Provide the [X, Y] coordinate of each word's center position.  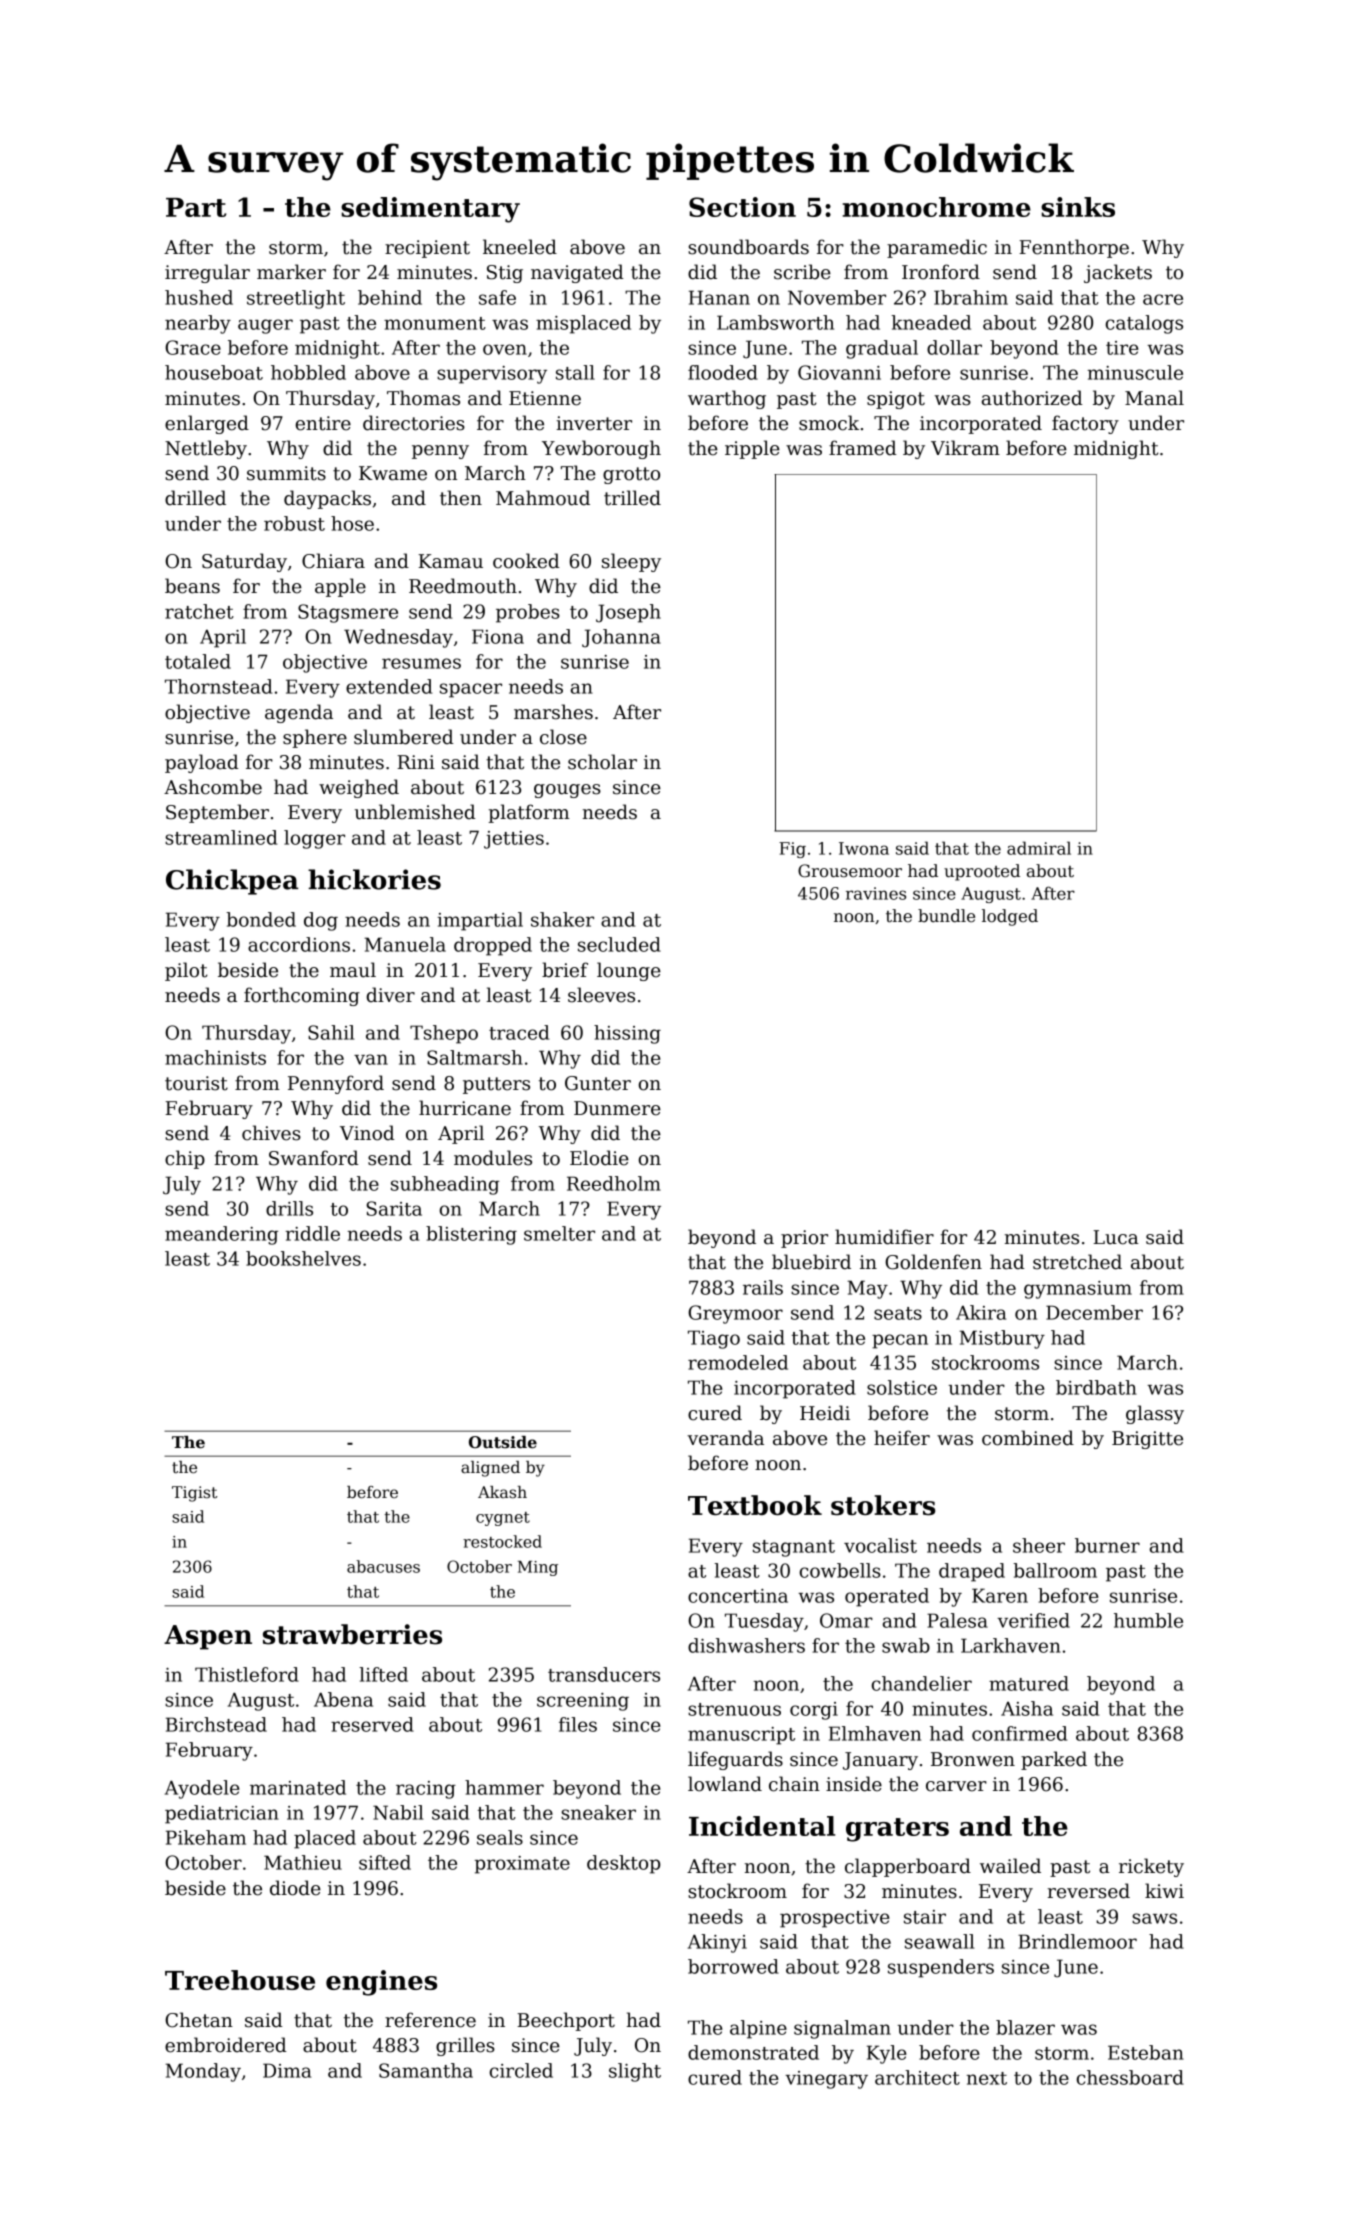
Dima [287, 2070]
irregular [207, 273]
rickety [1151, 1867]
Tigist [194, 1494]
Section [742, 207]
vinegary [826, 2080]
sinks [1078, 207]
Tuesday [764, 1622]
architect [917, 2077]
